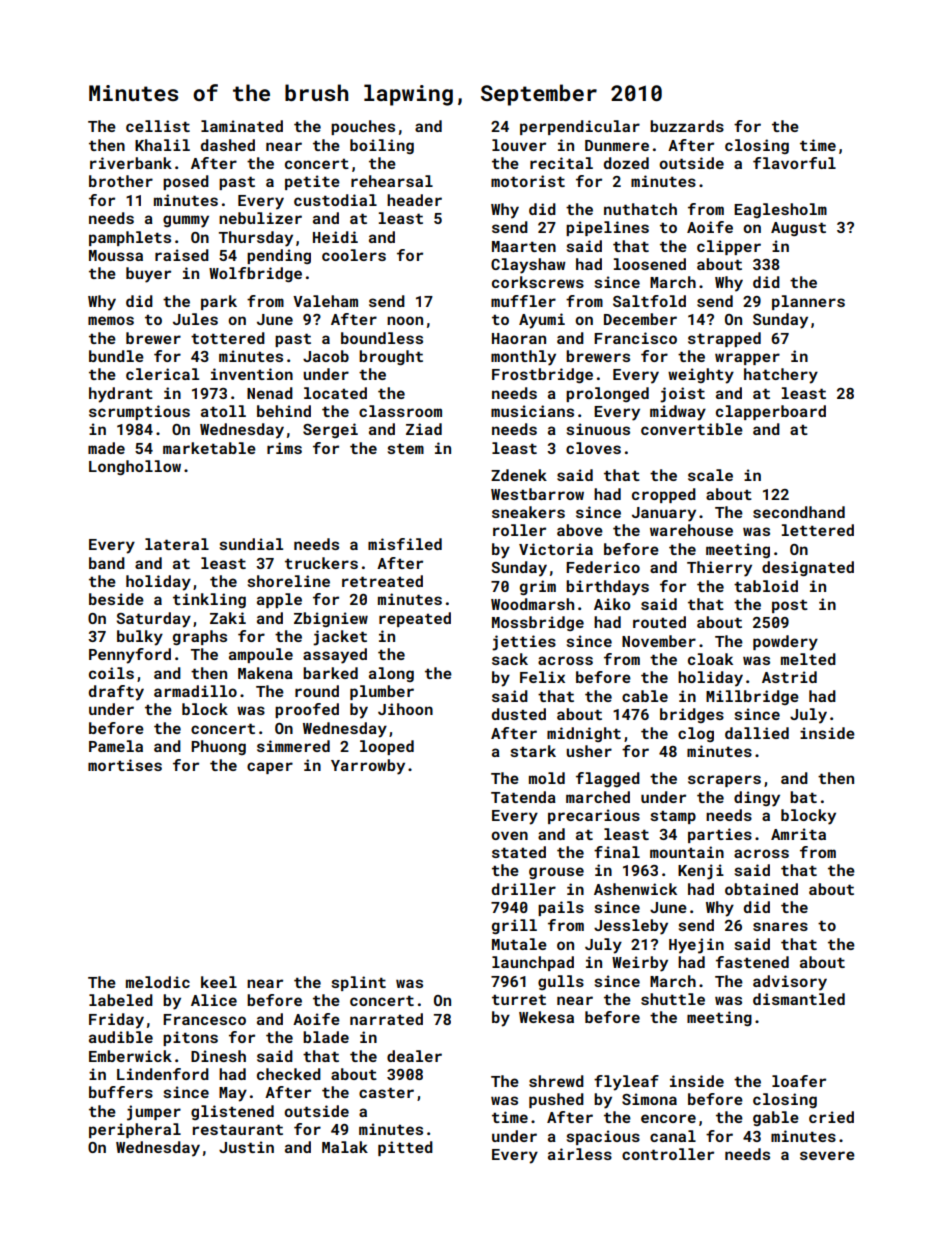 The image size is (952, 1233). What do you see at coordinates (354, 255) in the page?
I see `coolers` at bounding box center [354, 255].
